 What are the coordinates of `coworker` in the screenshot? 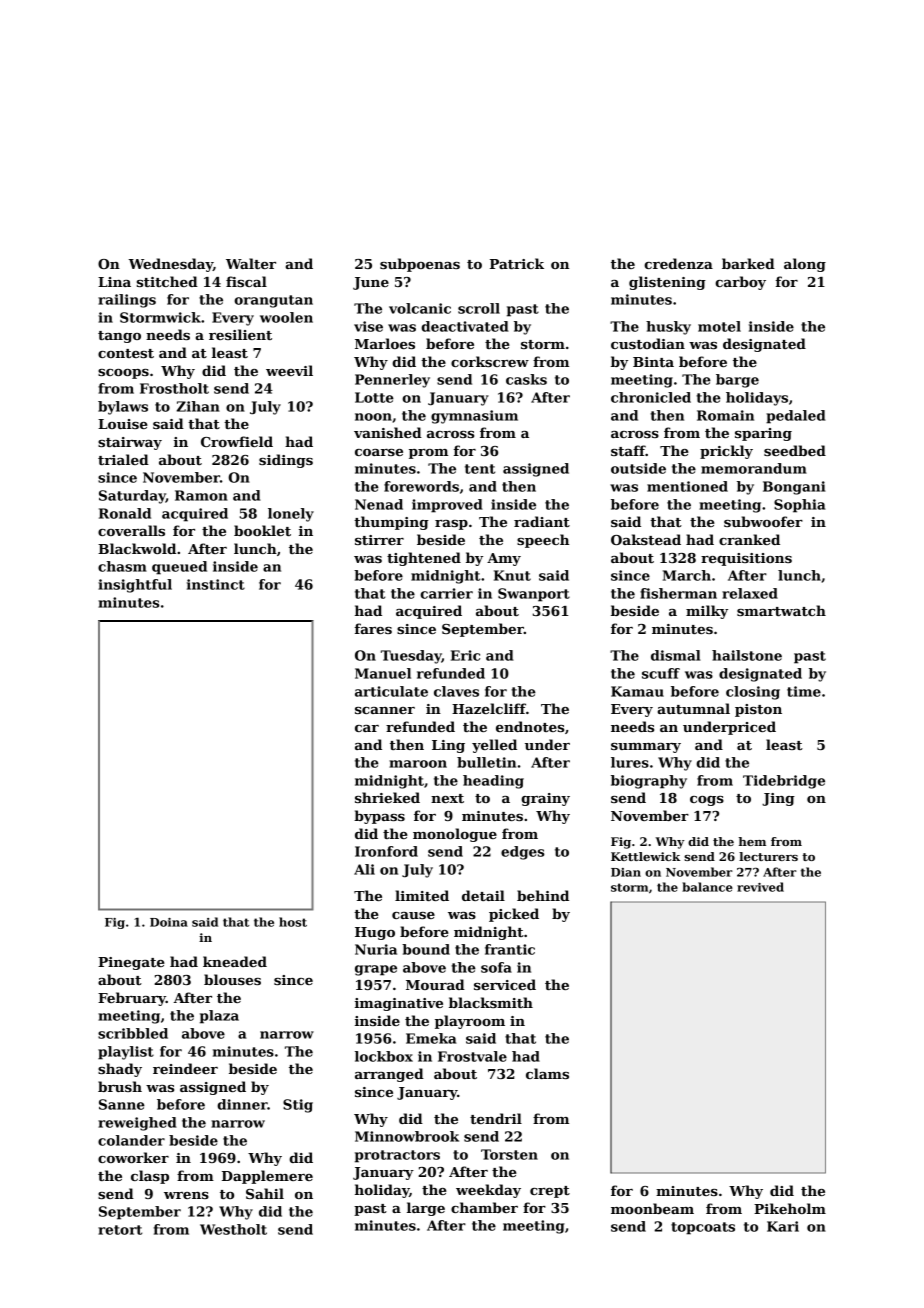 It's located at (133, 1157).
